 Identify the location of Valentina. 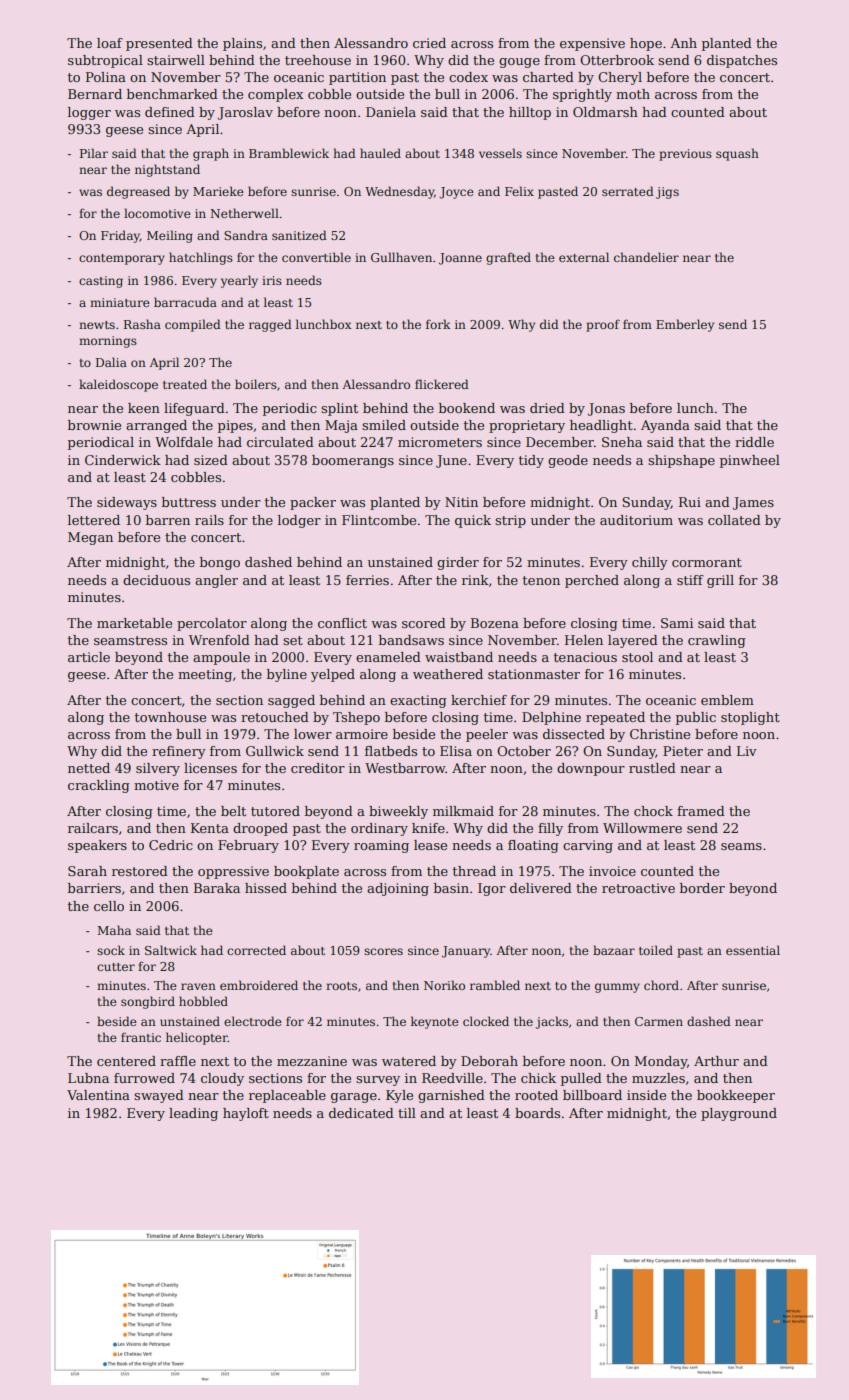
(98, 1095).
